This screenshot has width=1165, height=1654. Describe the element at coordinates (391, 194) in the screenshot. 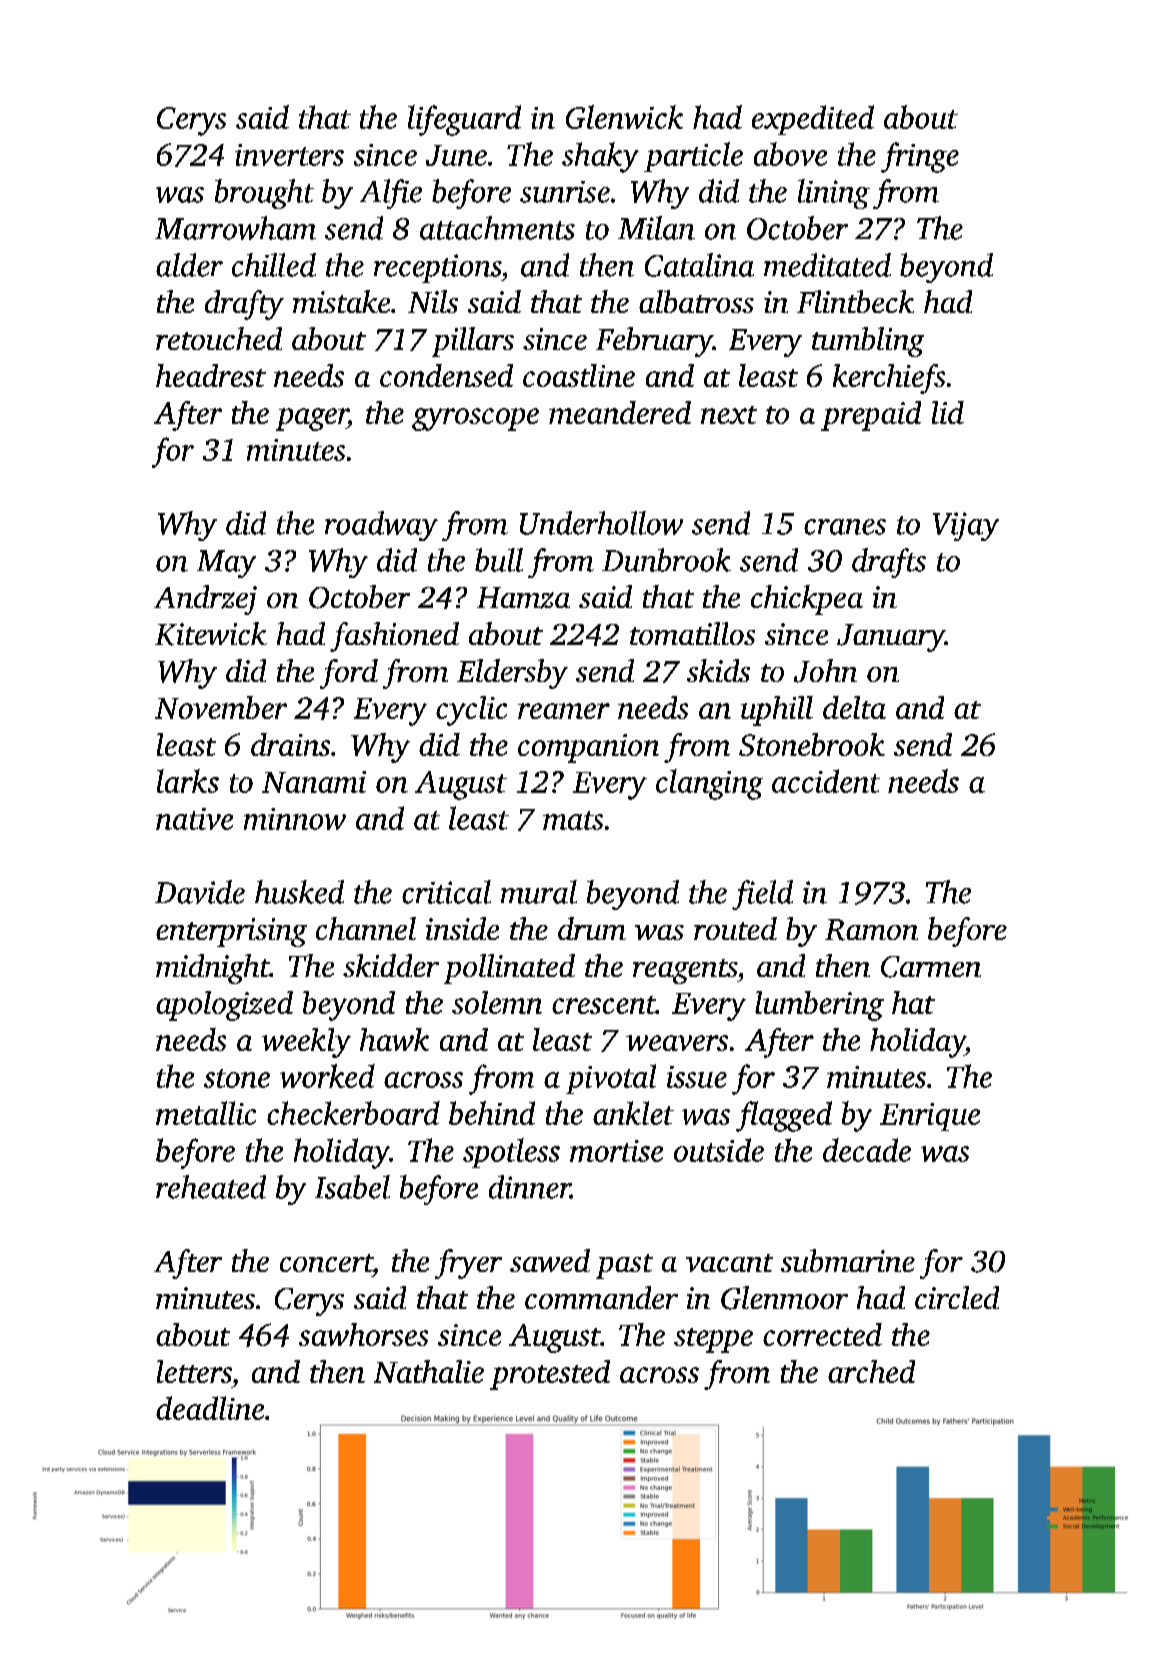

I see `Alfie` at that location.
